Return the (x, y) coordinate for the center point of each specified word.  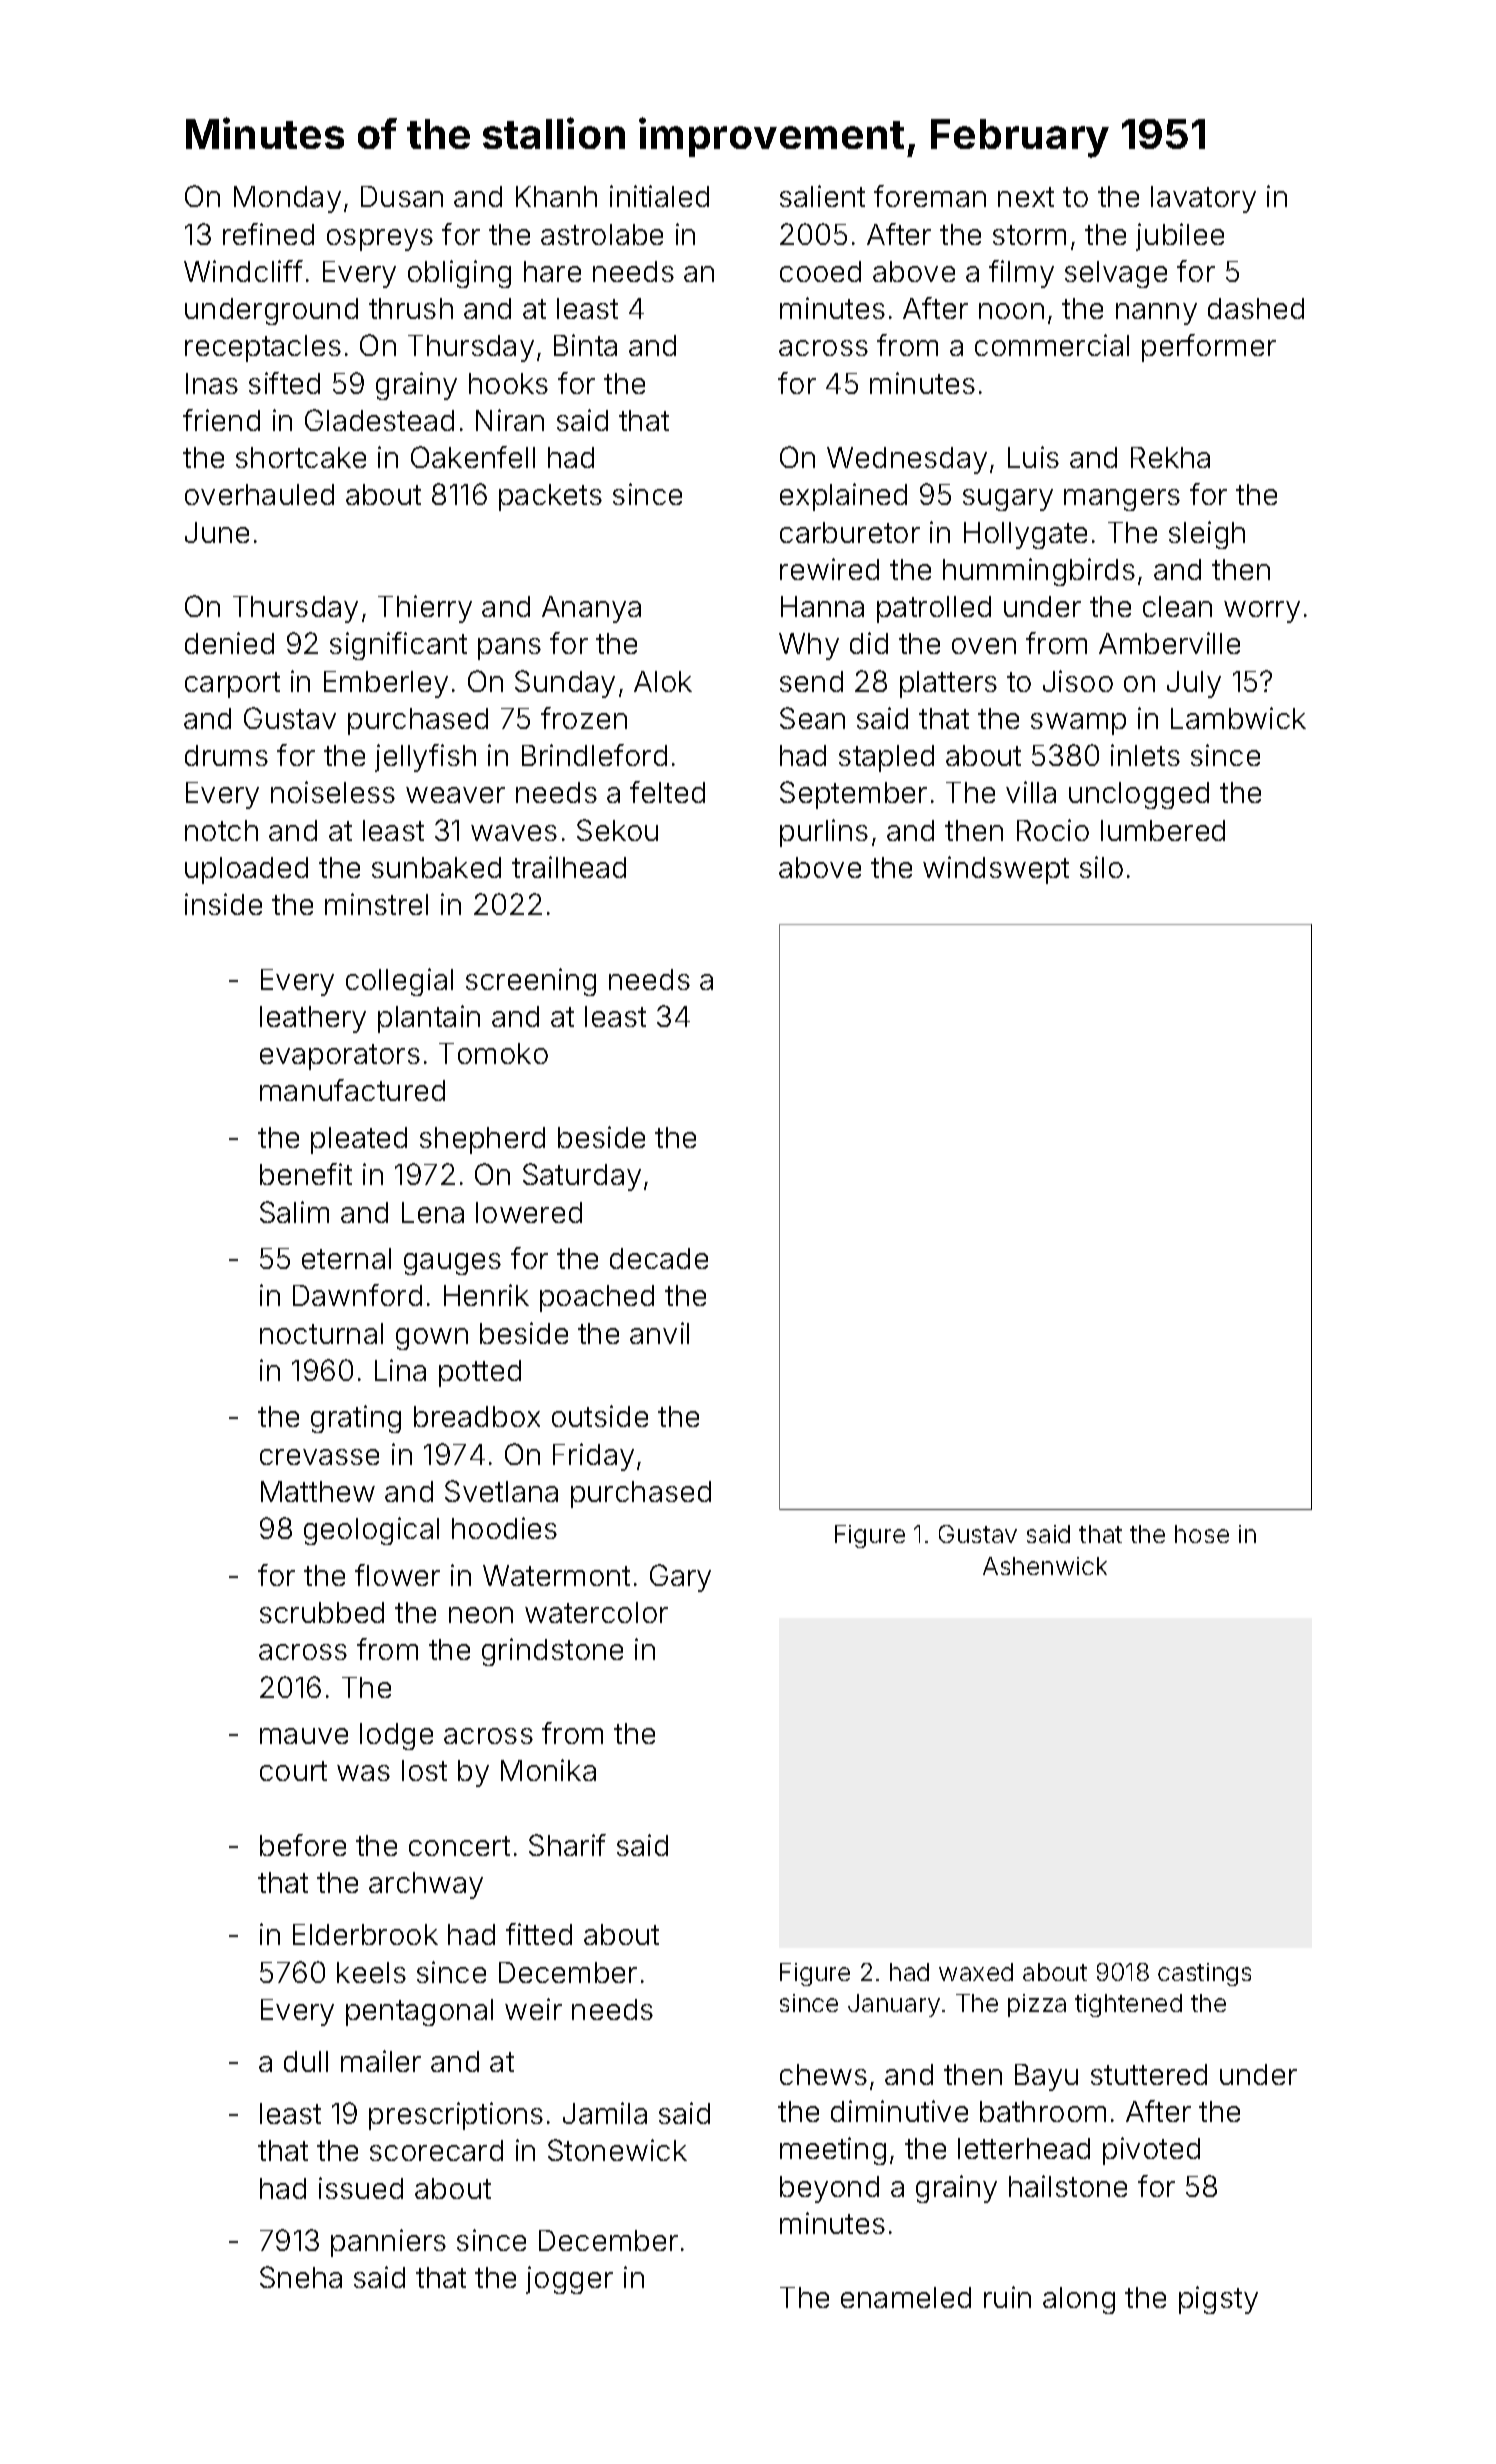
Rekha (1170, 457)
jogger (569, 2280)
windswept (996, 870)
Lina (400, 1370)
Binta (585, 345)
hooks (508, 383)
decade (659, 1258)
